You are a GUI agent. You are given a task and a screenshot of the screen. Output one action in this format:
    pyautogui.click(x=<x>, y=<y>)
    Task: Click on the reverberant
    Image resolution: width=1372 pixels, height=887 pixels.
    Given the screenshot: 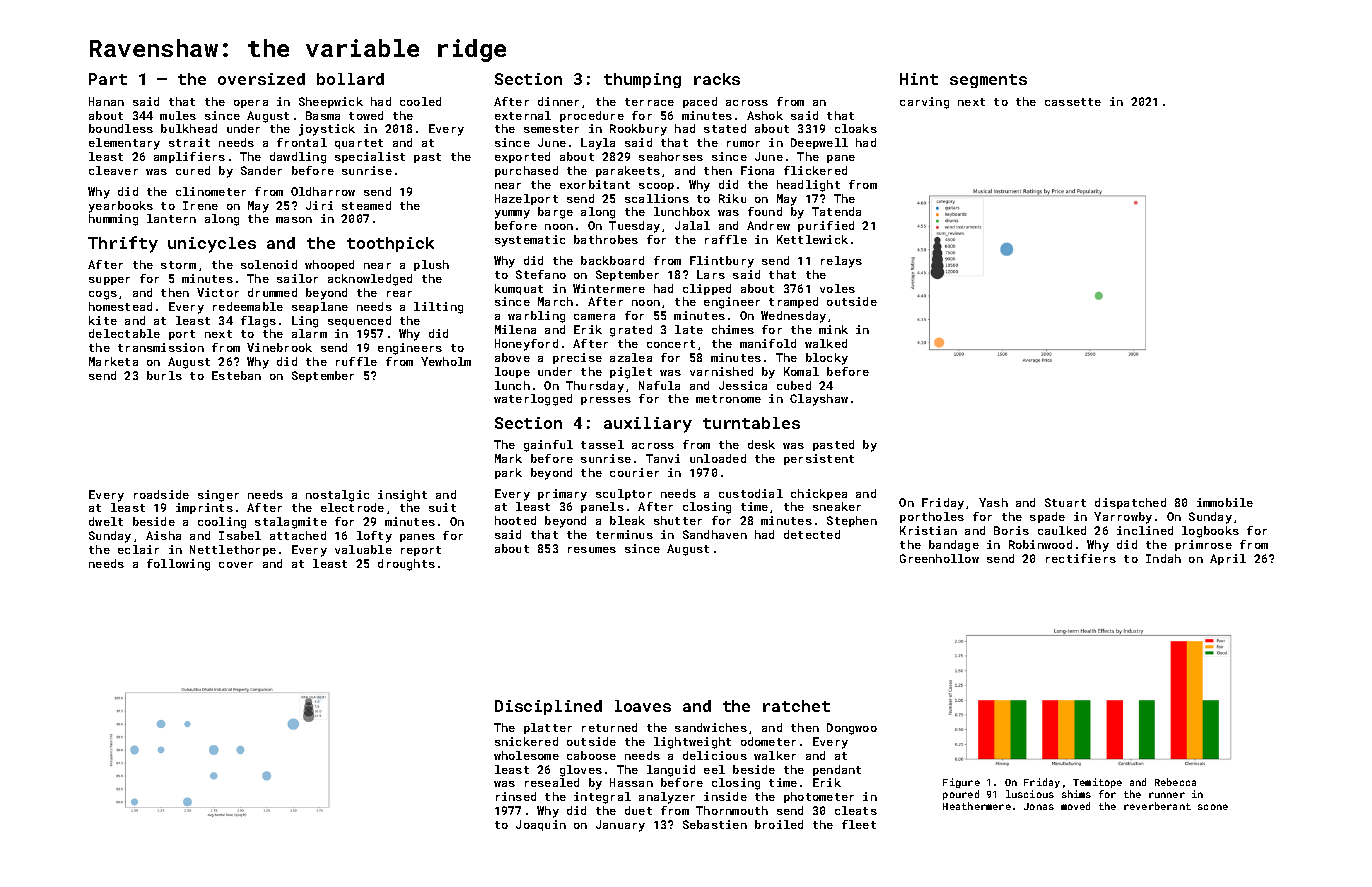 What is the action you would take?
    pyautogui.click(x=1157, y=806)
